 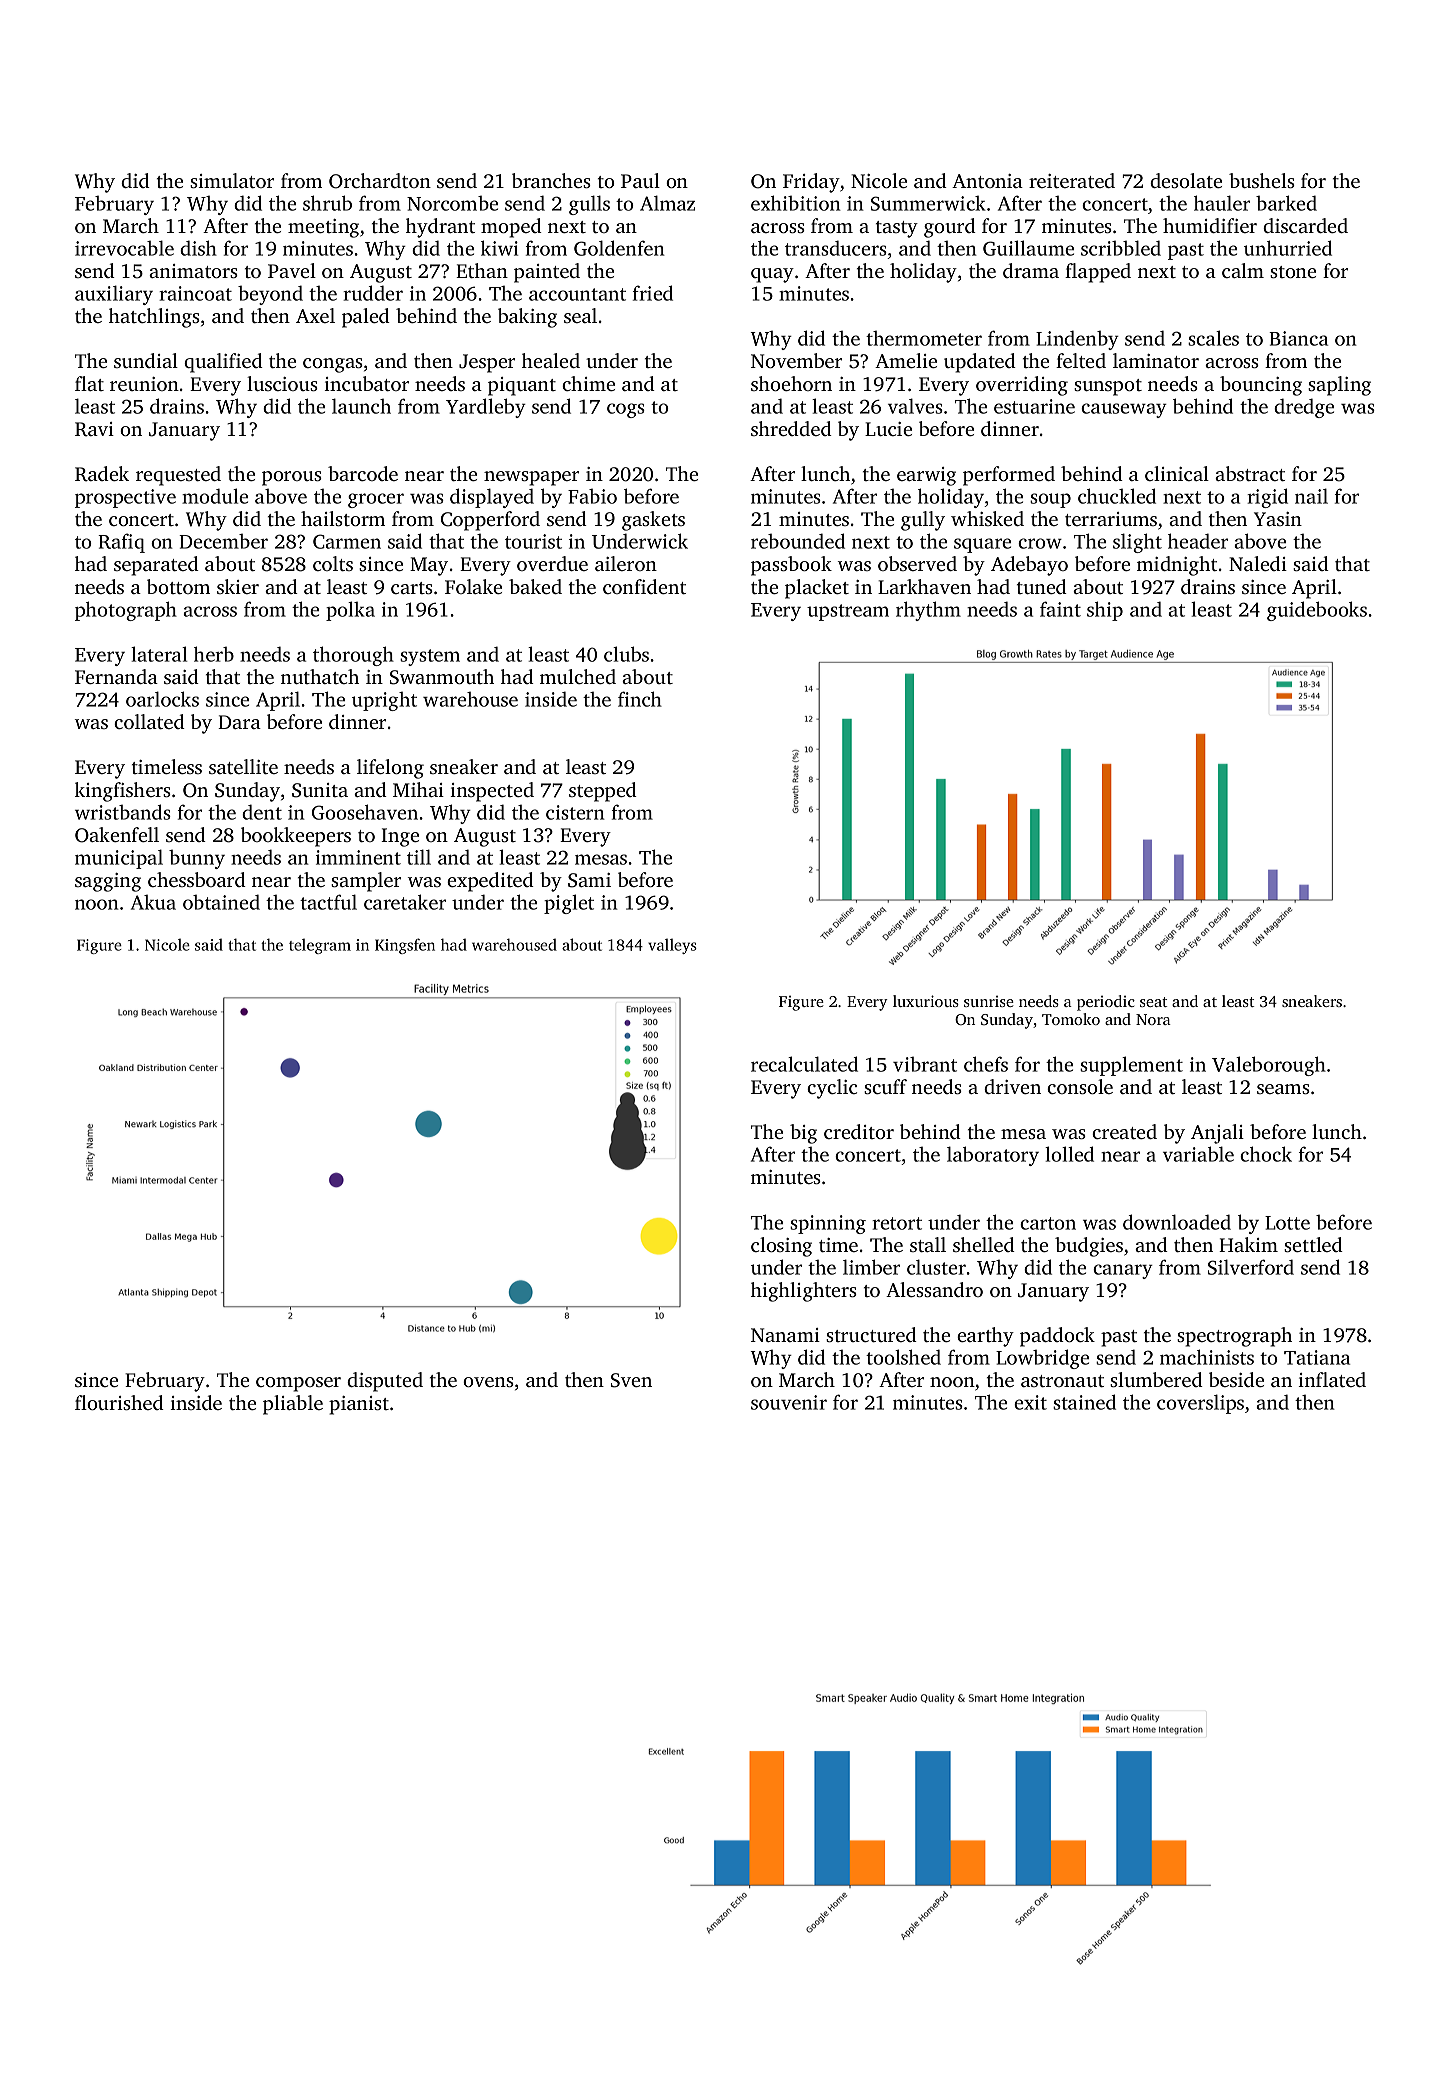 What do you see at coordinates (626, 410) in the screenshot?
I see `cogs` at bounding box center [626, 410].
